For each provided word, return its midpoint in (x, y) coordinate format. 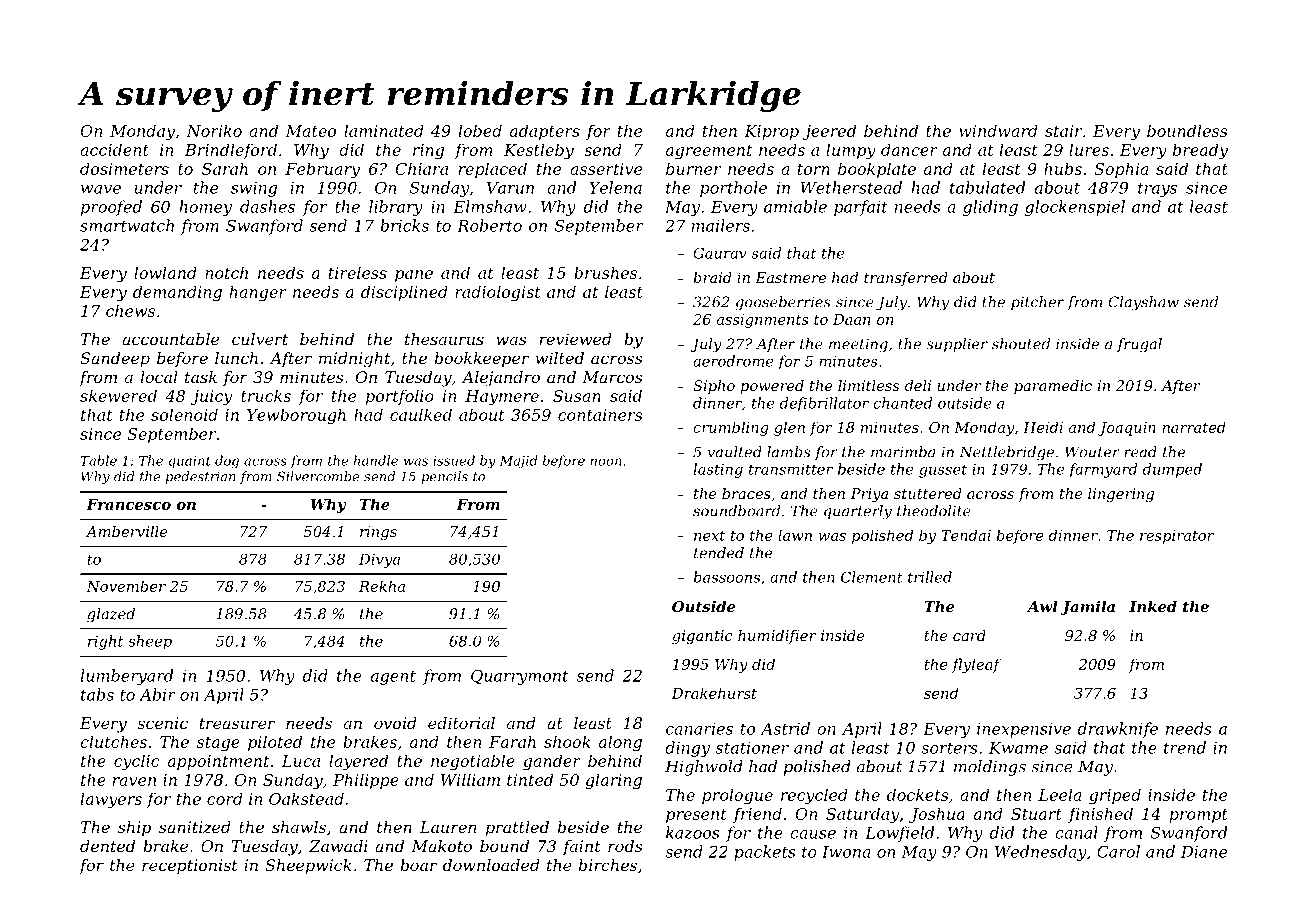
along (620, 743)
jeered (829, 132)
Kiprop (771, 132)
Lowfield (899, 834)
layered (358, 762)
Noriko (214, 130)
